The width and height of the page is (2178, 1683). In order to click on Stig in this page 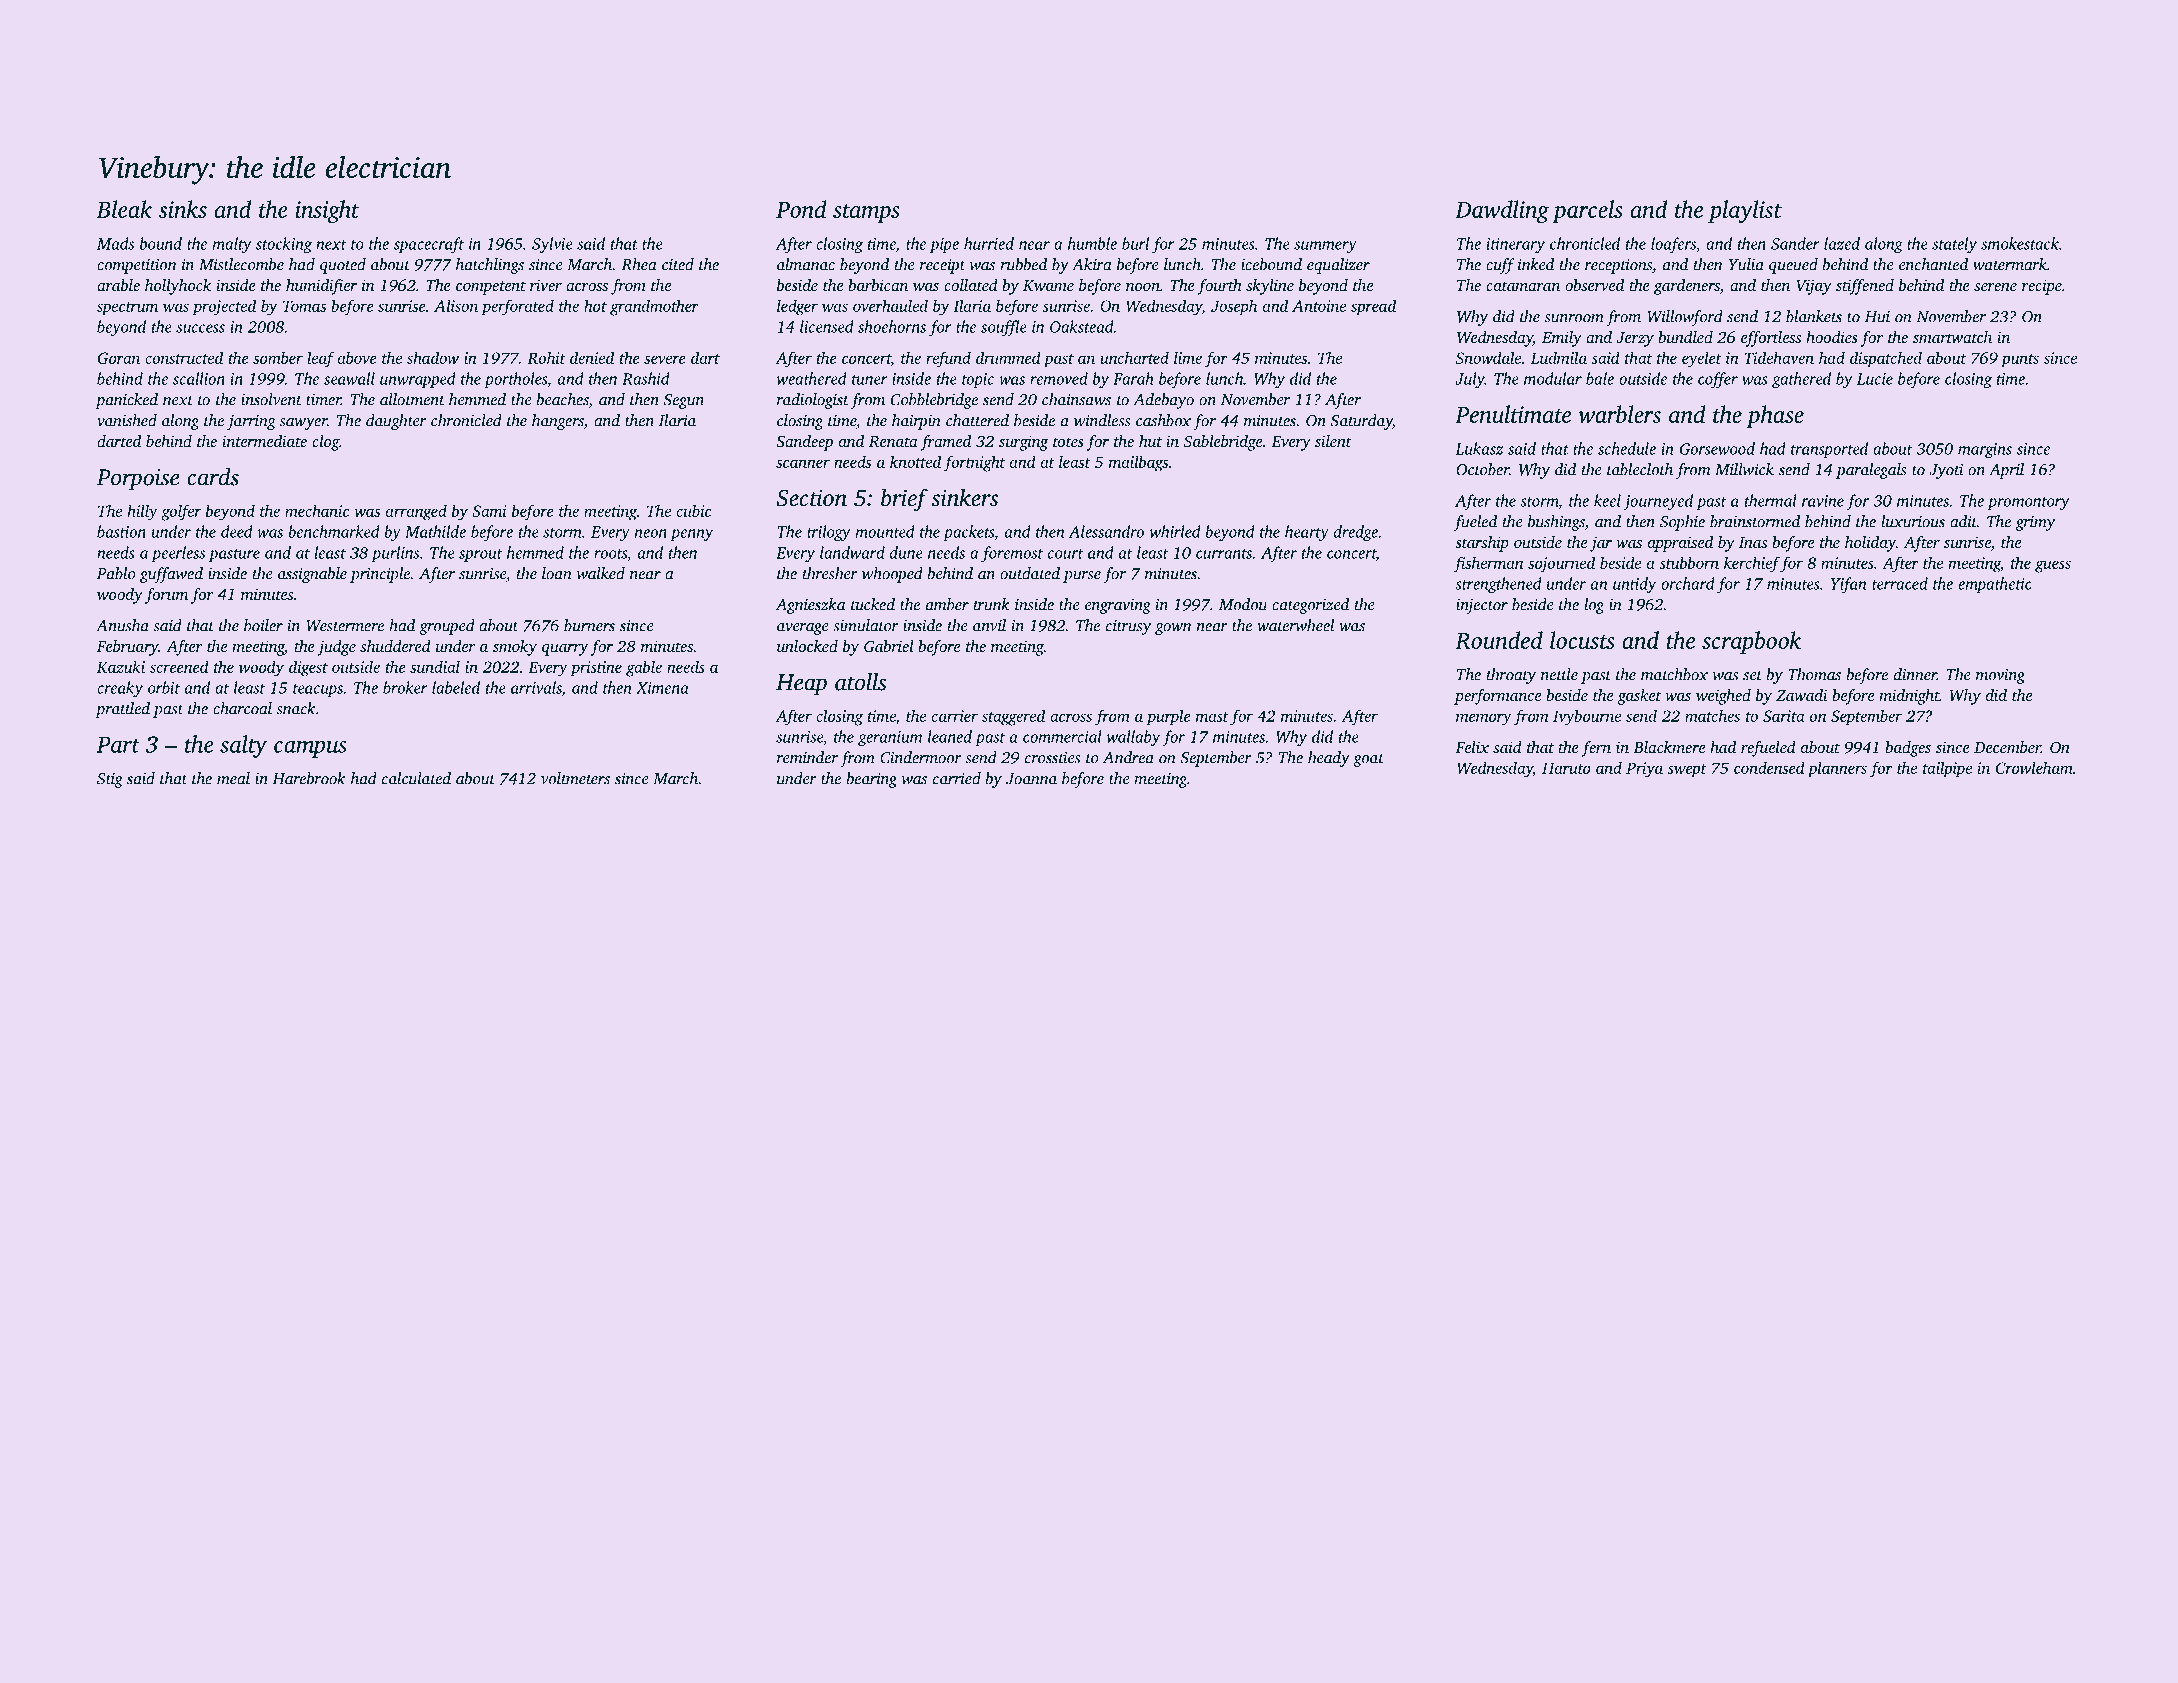, I will do `click(110, 780)`.
